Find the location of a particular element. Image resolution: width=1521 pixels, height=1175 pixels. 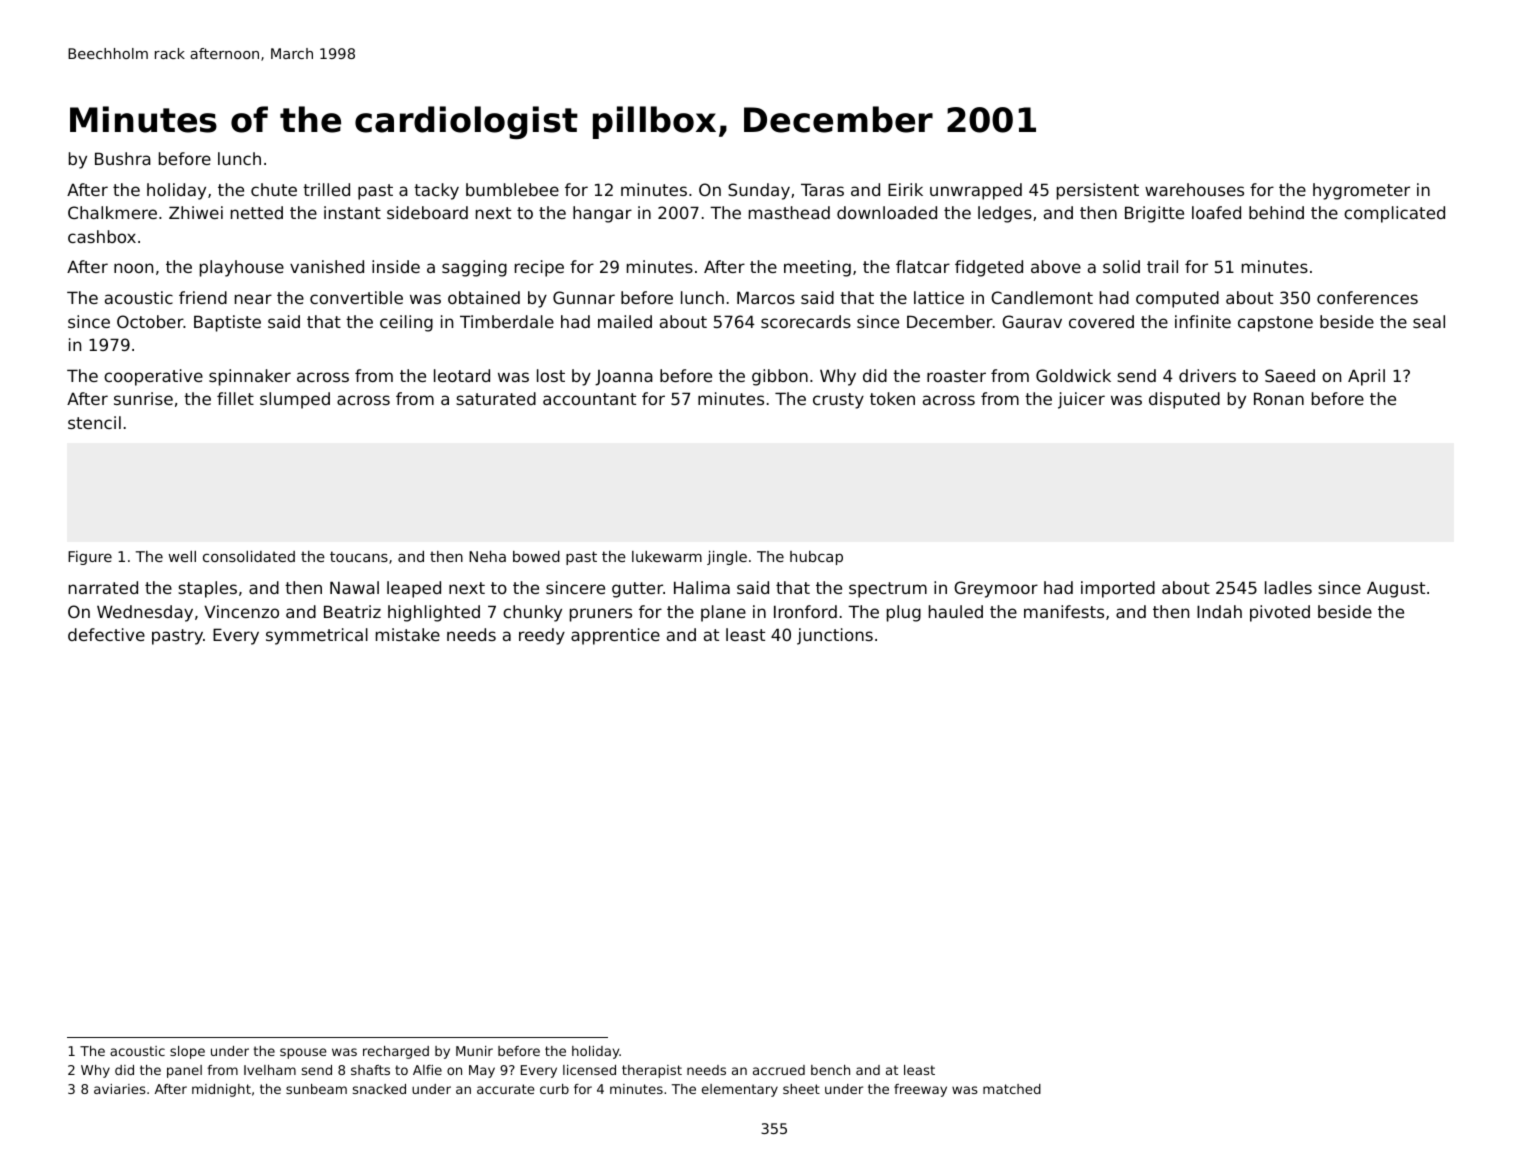

gutter is located at coordinates (637, 590).
